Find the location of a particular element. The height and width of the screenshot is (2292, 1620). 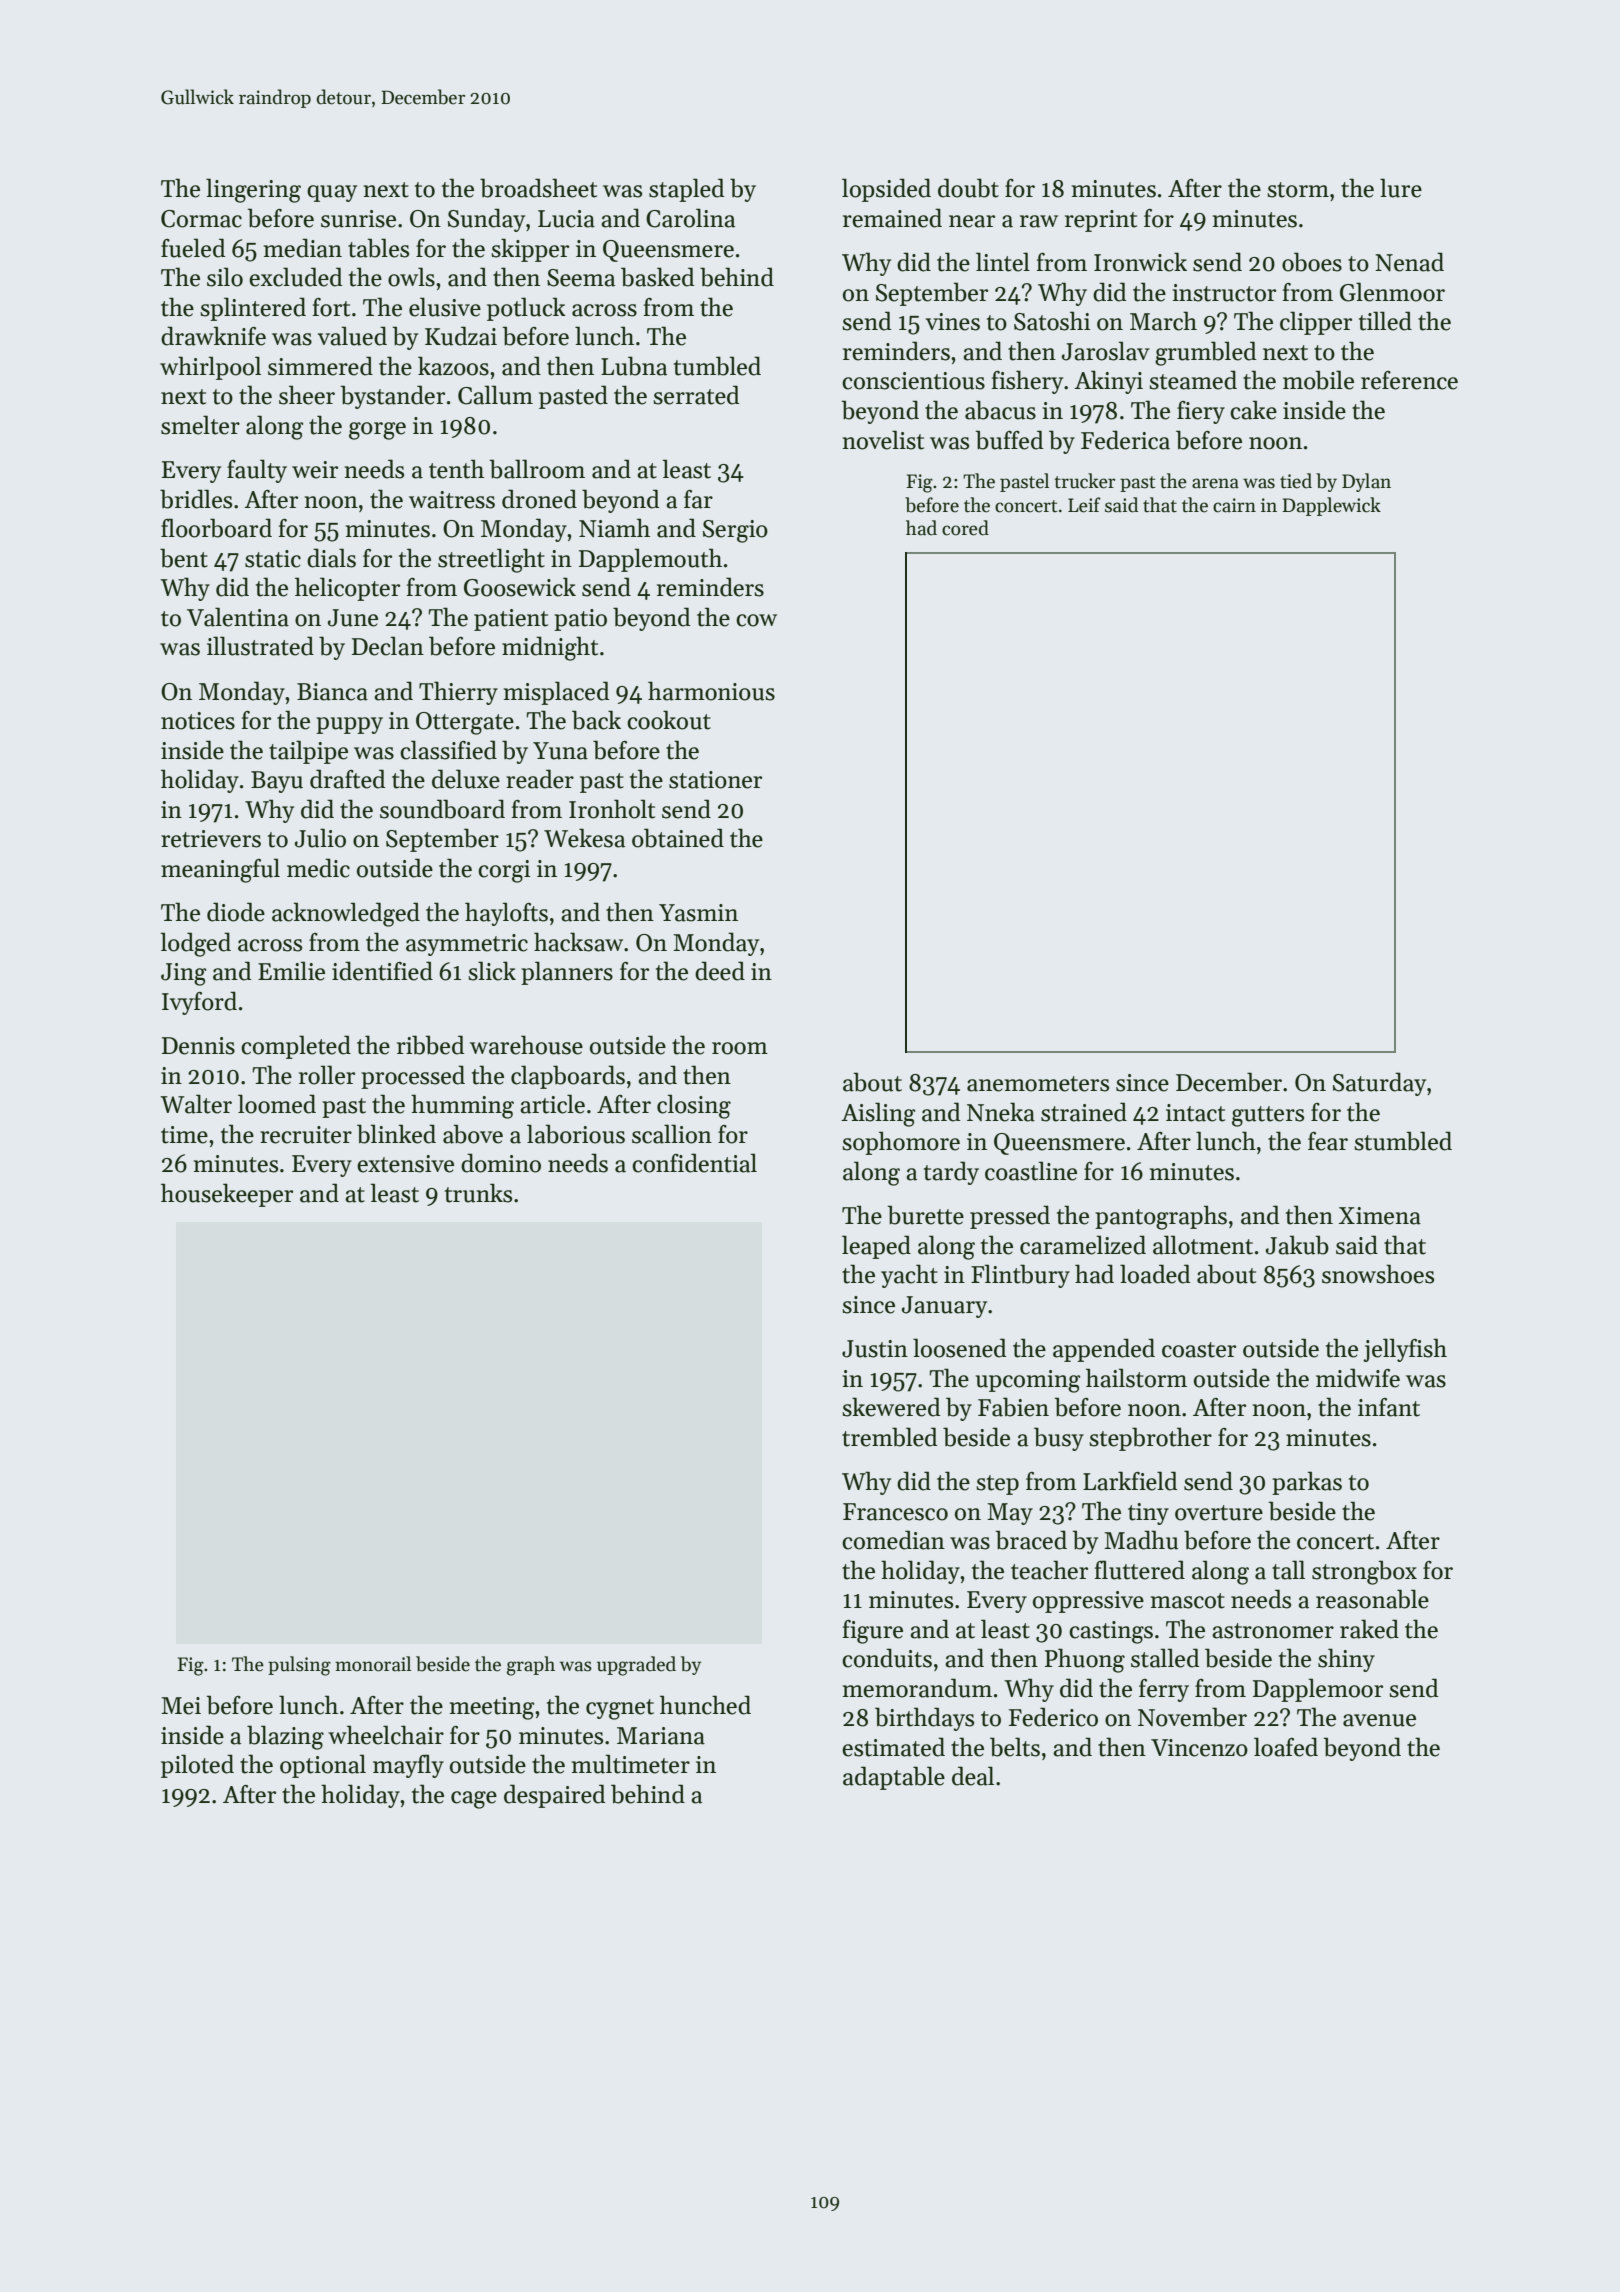

basked is located at coordinates (658, 277).
